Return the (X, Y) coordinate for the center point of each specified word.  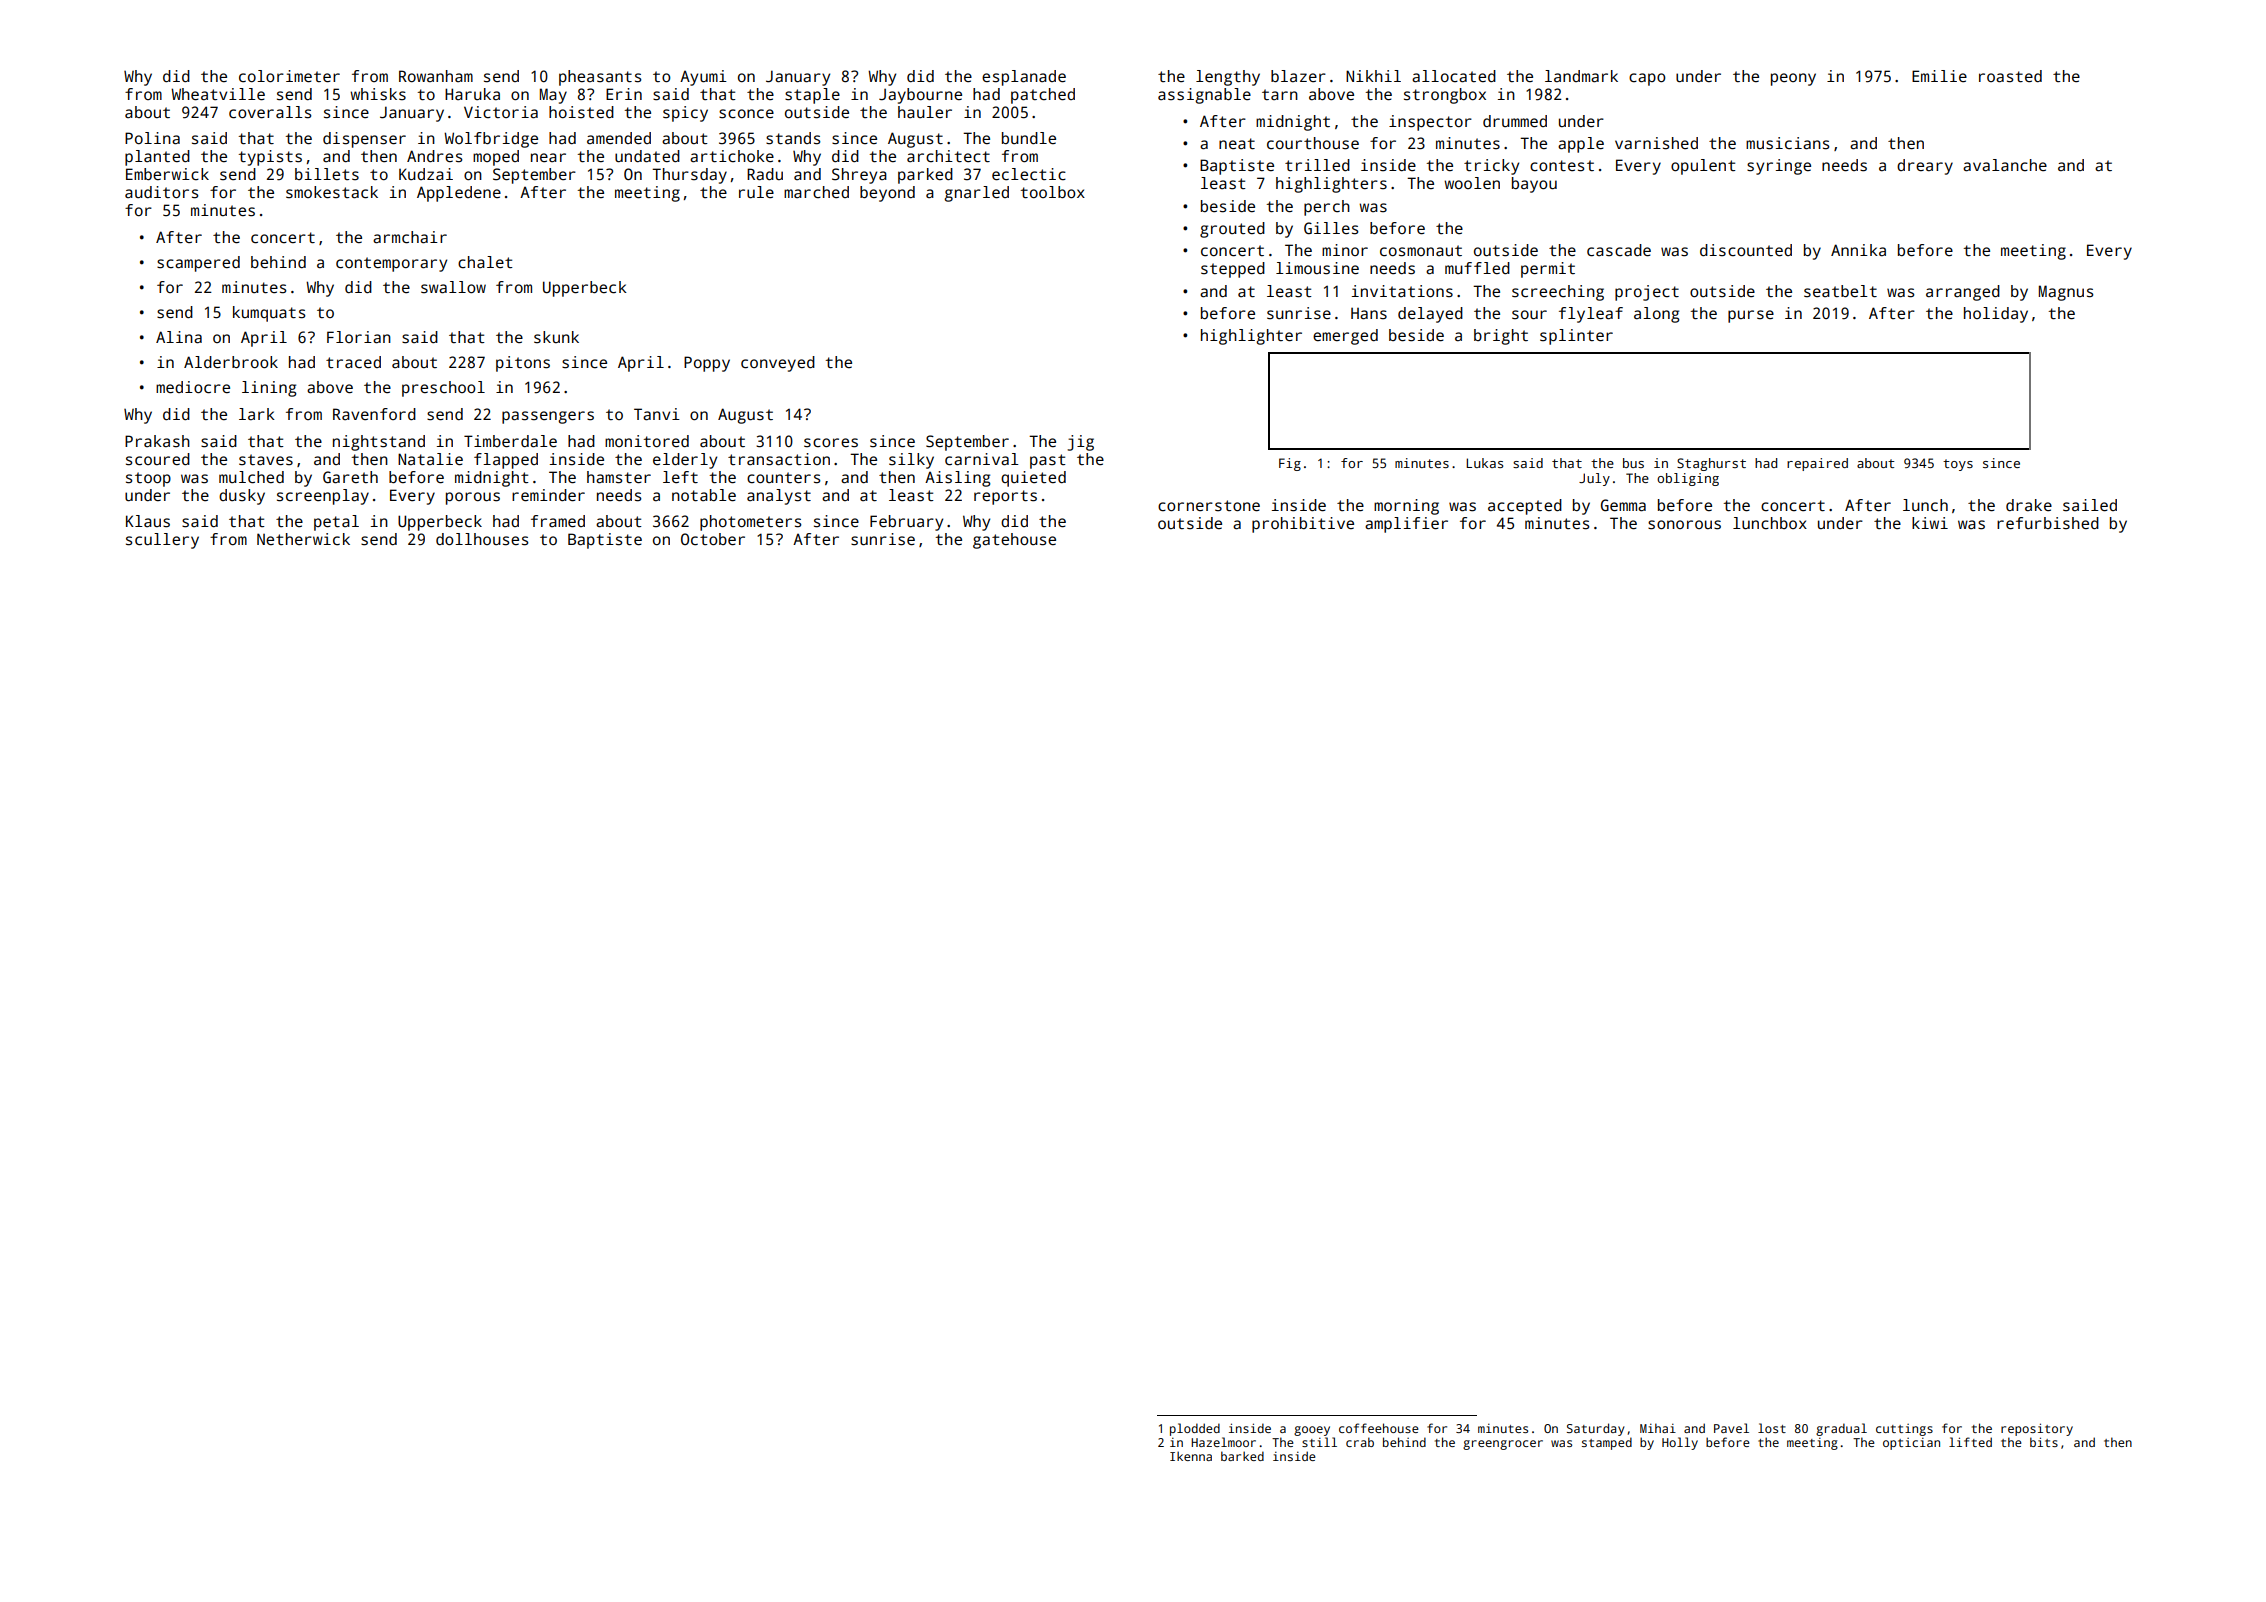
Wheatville (218, 94)
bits (2044, 1442)
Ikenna (1191, 1456)
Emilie (1939, 76)
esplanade (1024, 78)
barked (1242, 1456)
